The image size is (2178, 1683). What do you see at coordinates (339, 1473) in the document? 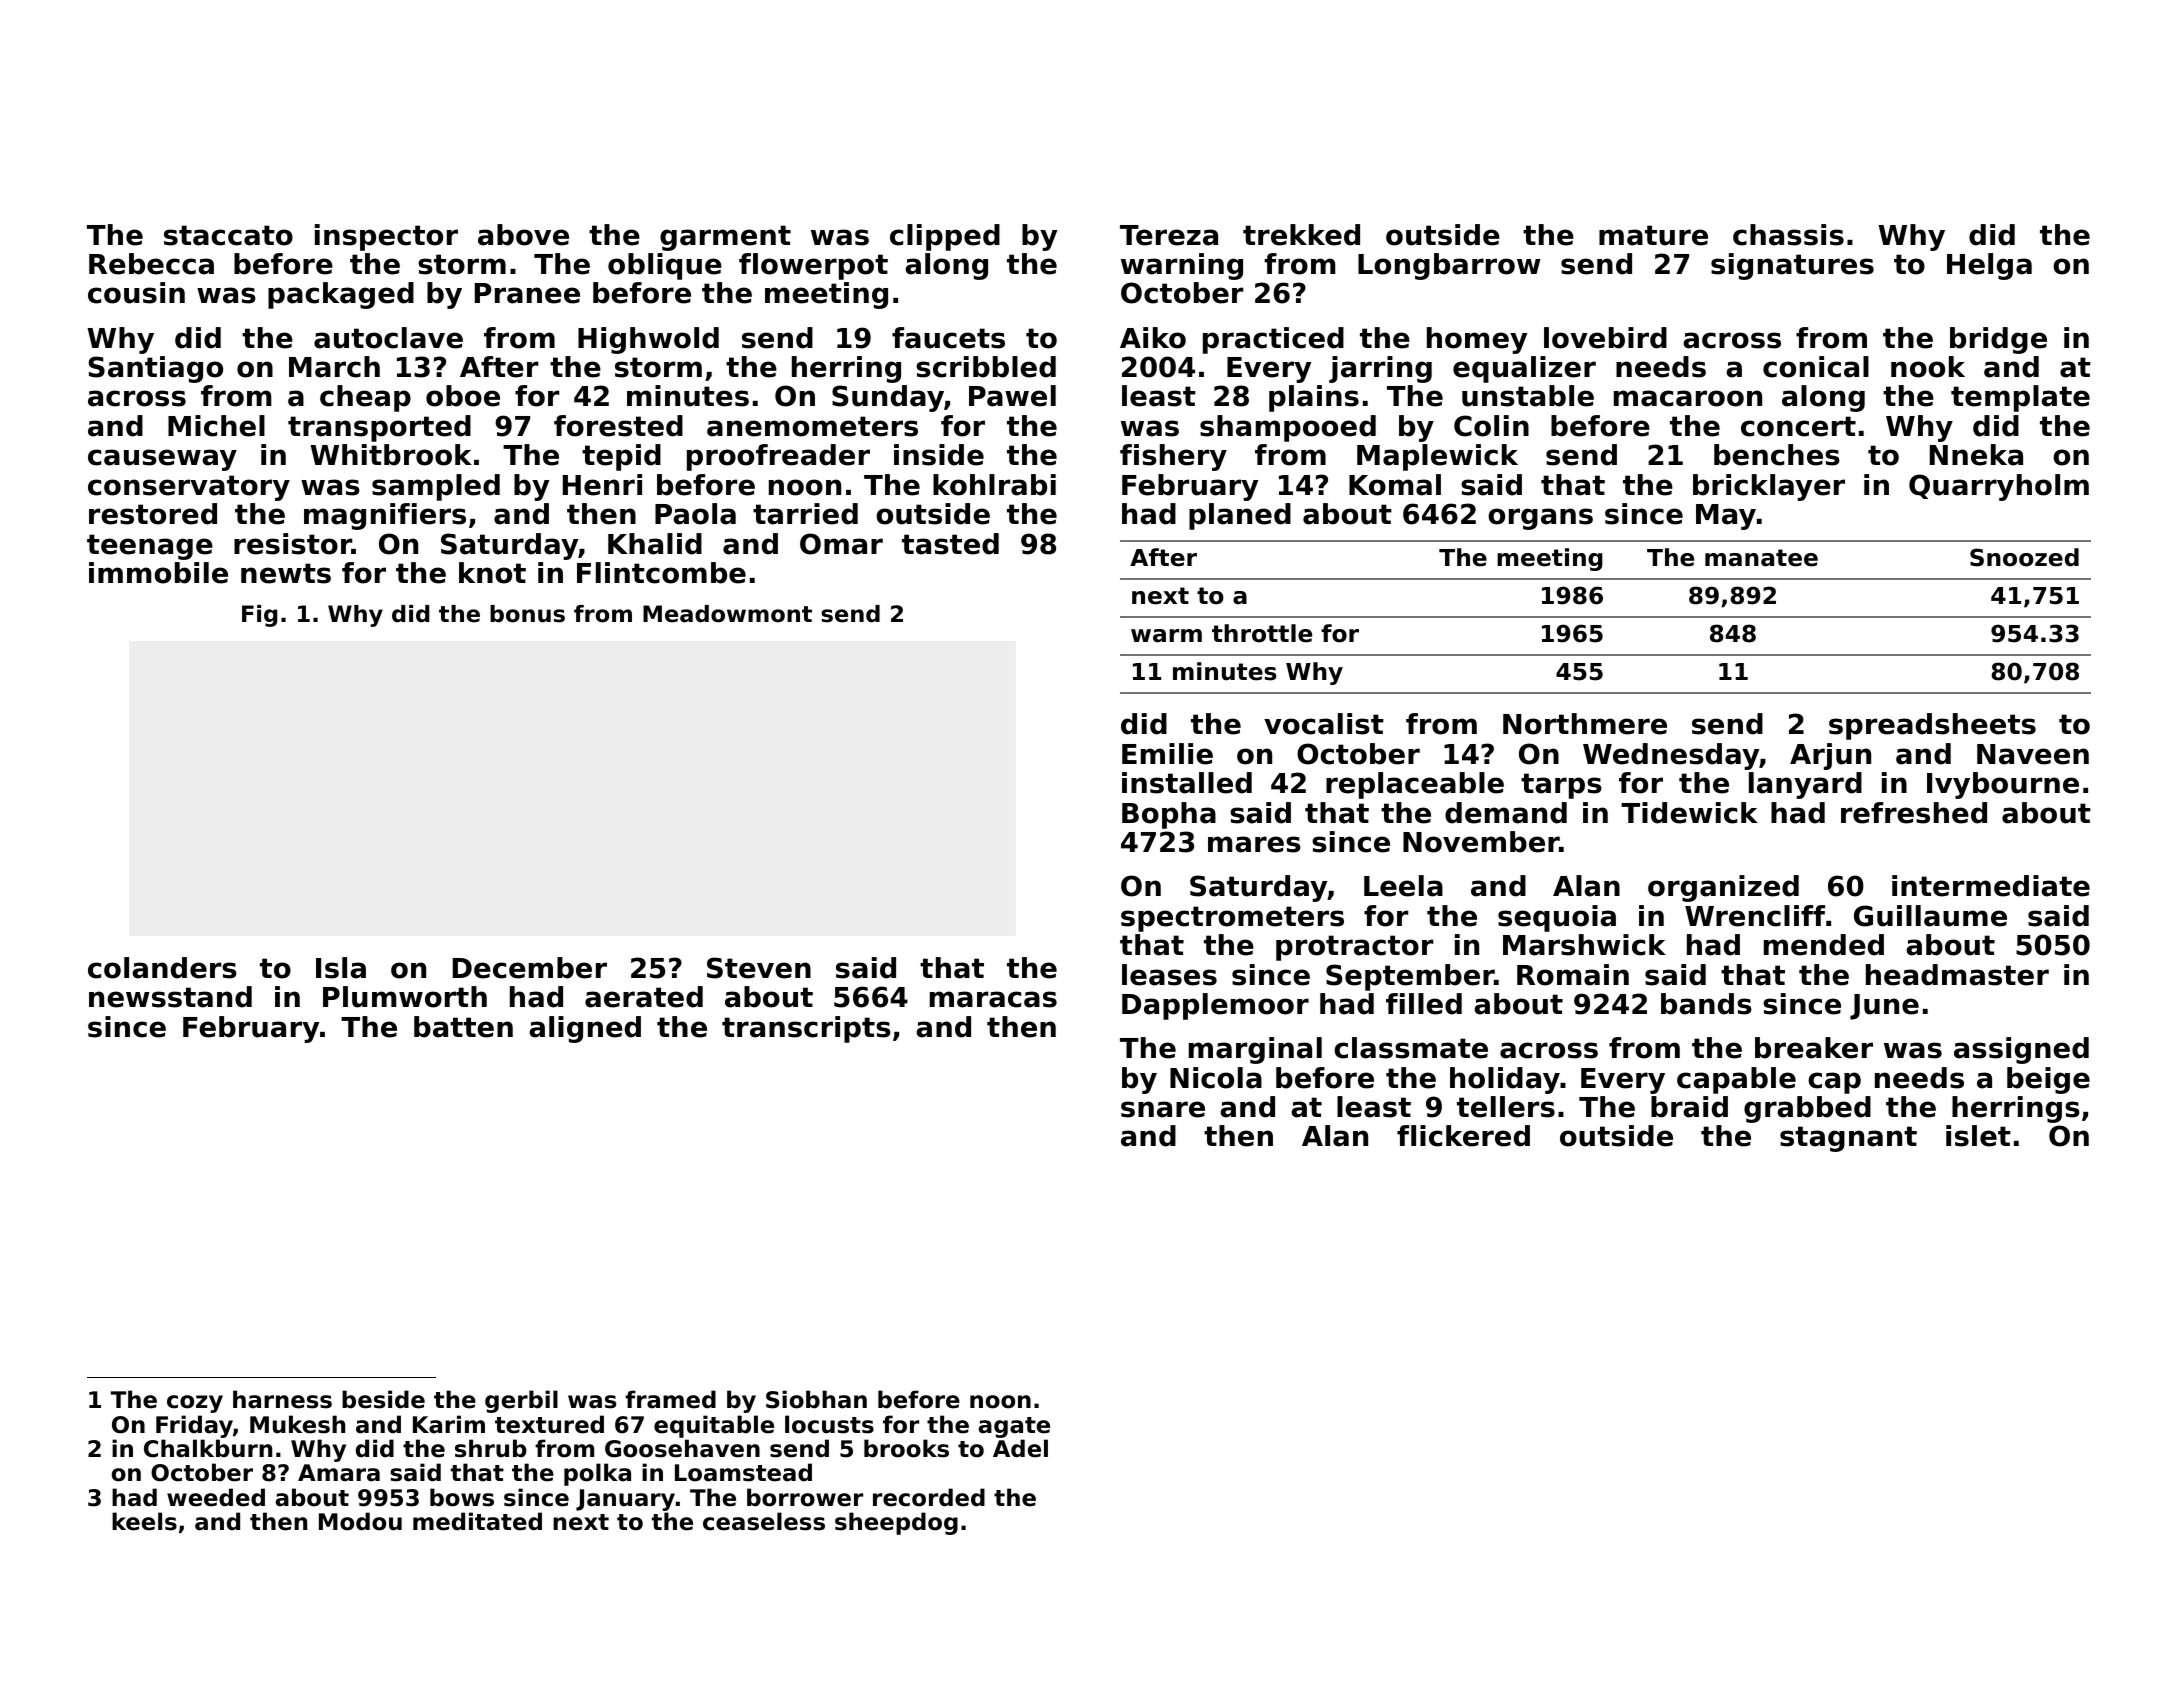
I see `Amara` at bounding box center [339, 1473].
